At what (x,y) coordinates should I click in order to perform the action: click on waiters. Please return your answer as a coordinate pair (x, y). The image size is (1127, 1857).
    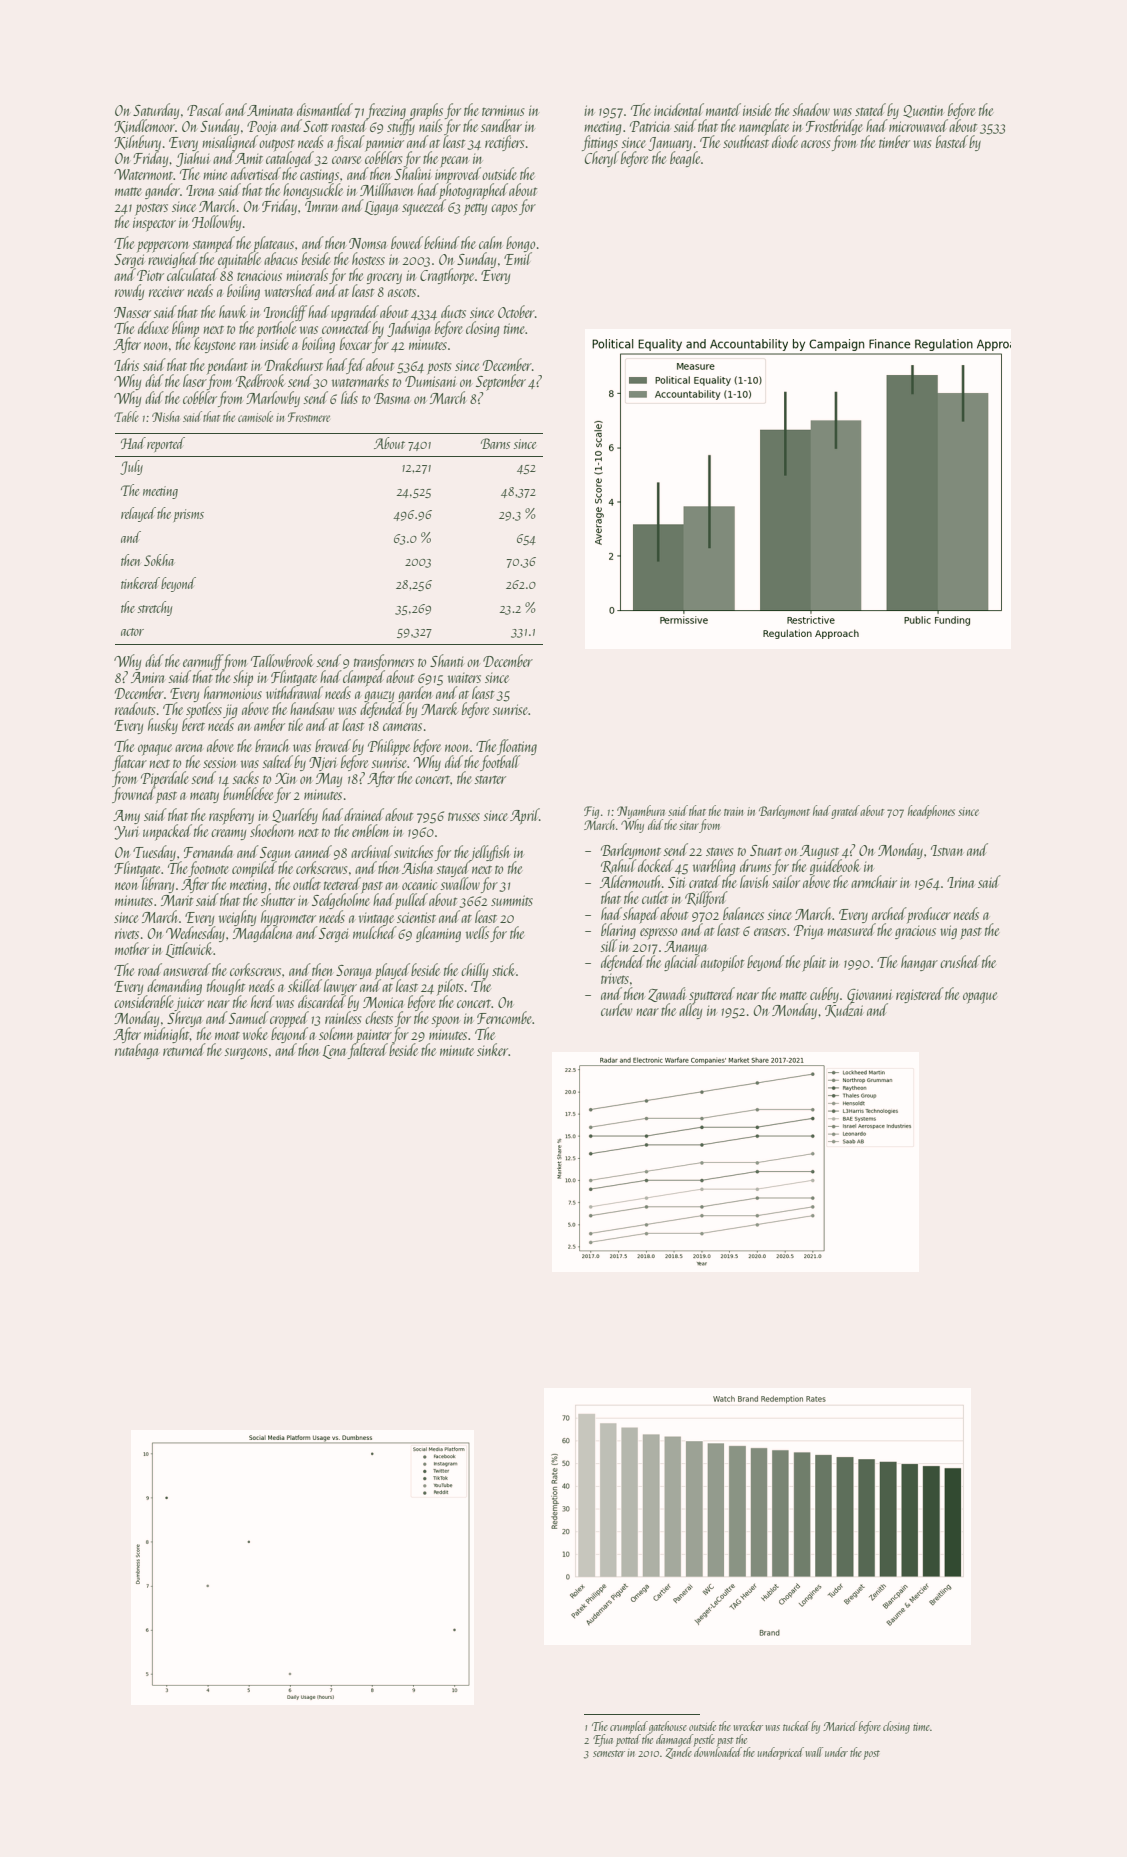
    Looking at the image, I should click on (464, 678).
